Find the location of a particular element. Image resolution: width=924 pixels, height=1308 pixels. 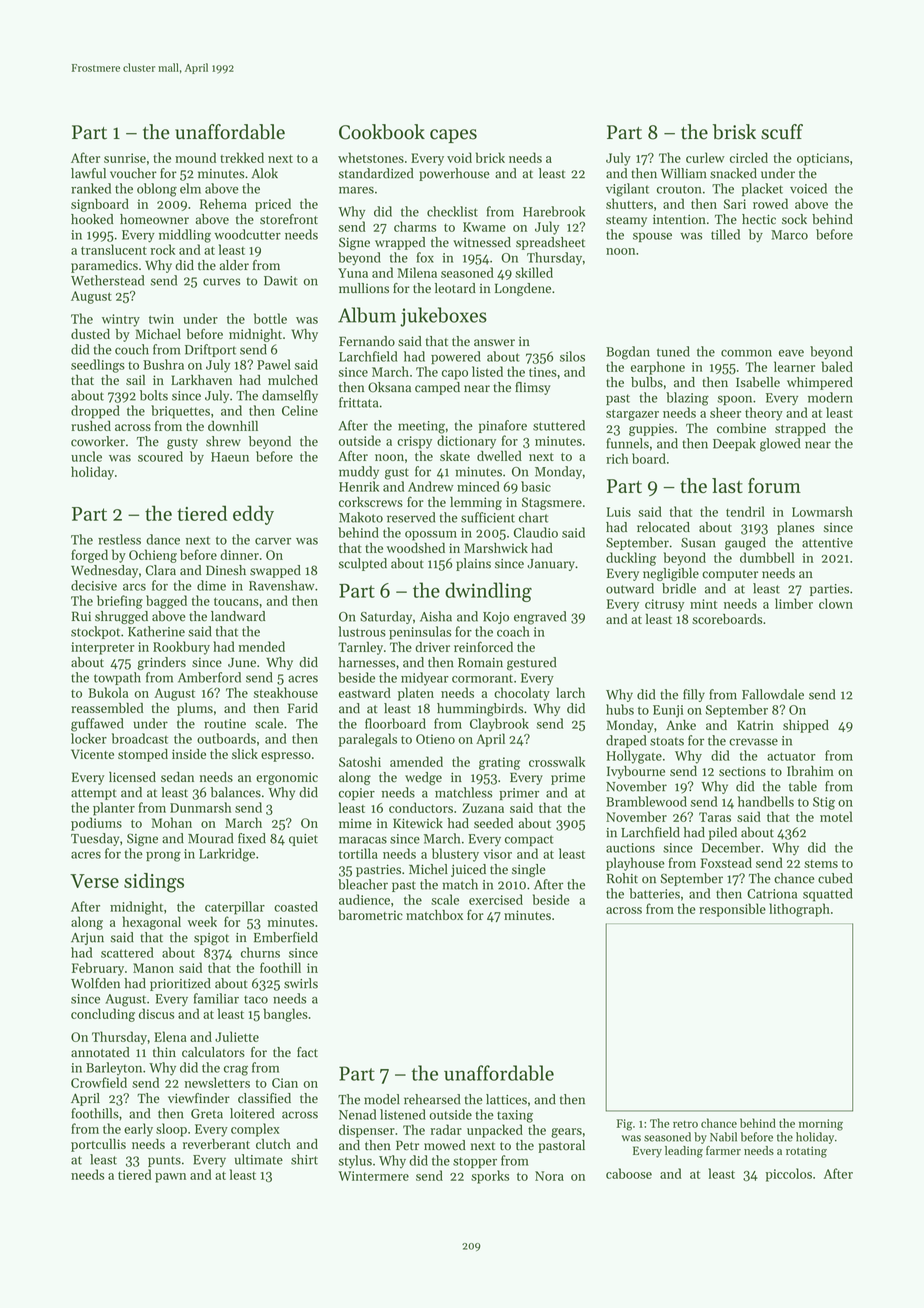

filly is located at coordinates (694, 695).
